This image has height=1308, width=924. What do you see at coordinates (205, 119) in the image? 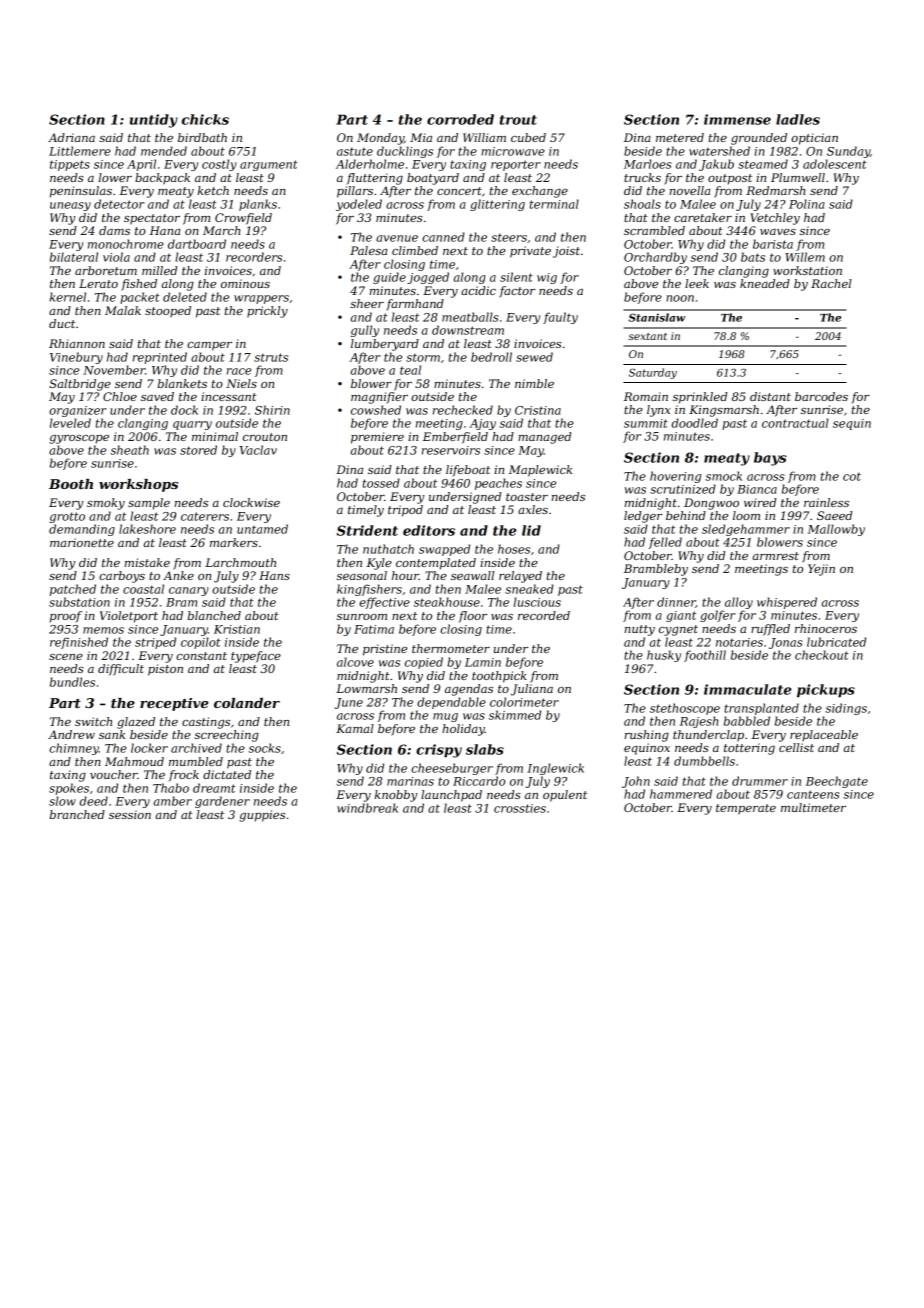
I see `chicks` at bounding box center [205, 119].
